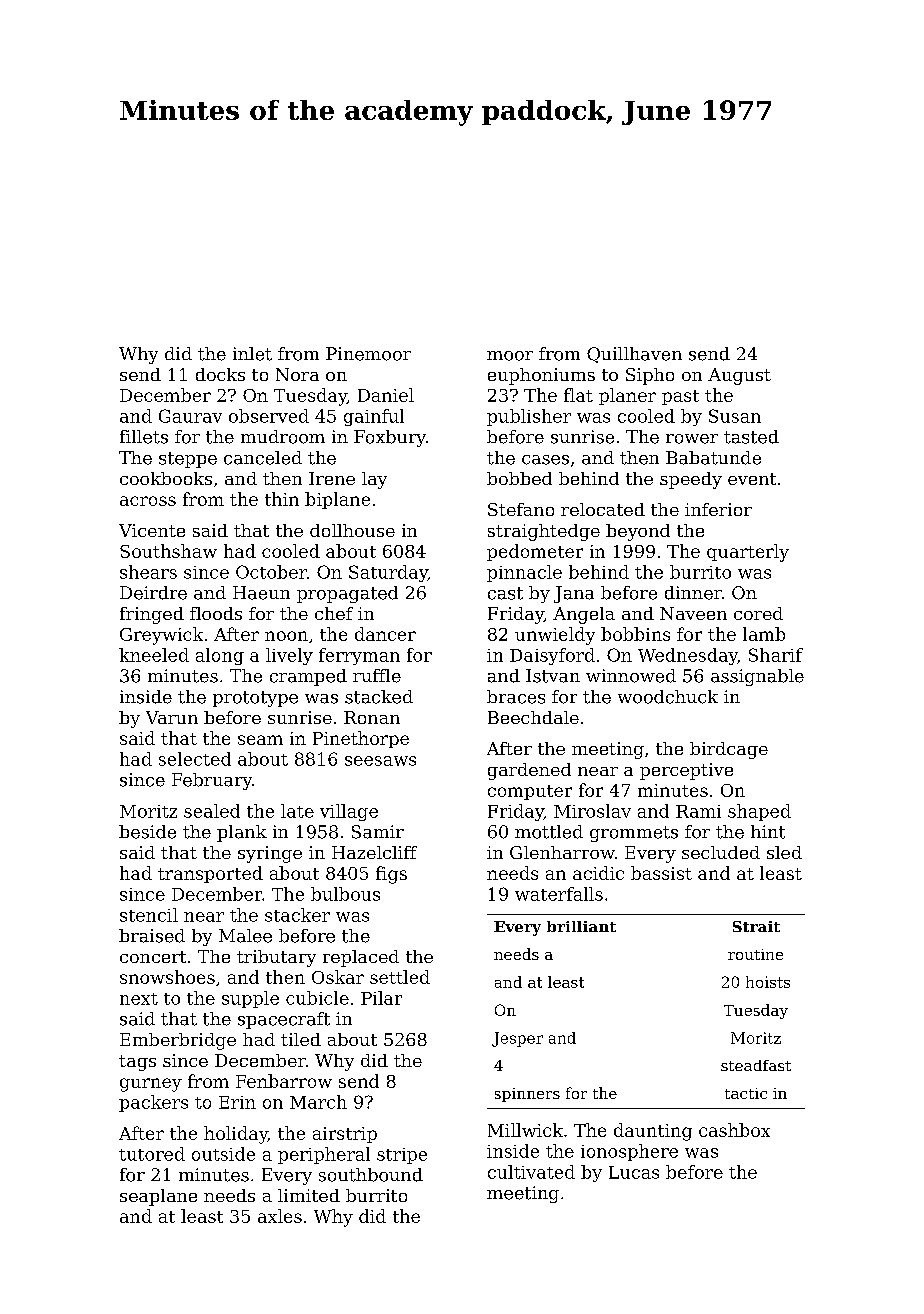 The image size is (924, 1314). Describe the element at coordinates (751, 437) in the image. I see `tasted` at that location.
